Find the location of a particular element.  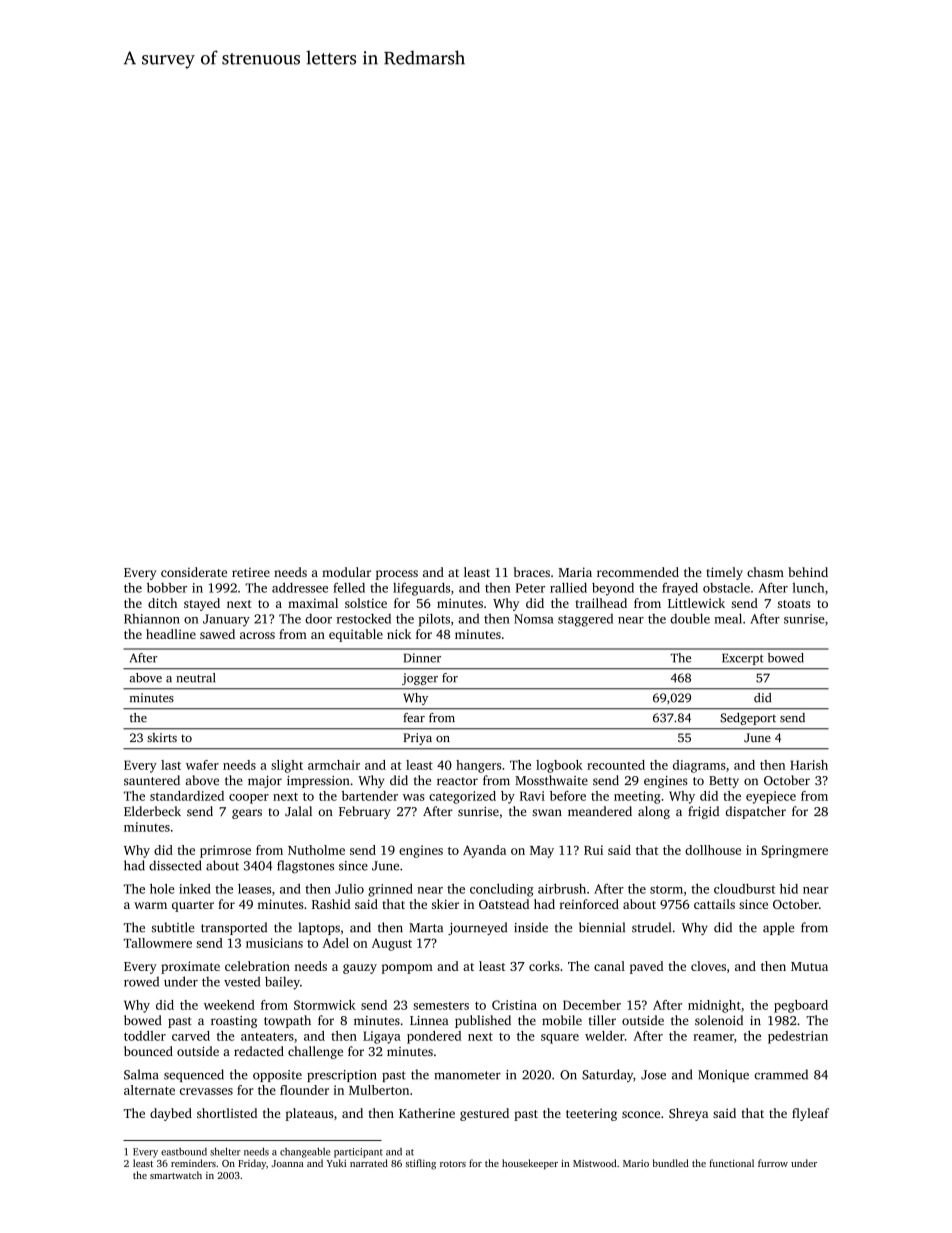

August is located at coordinates (392, 944).
